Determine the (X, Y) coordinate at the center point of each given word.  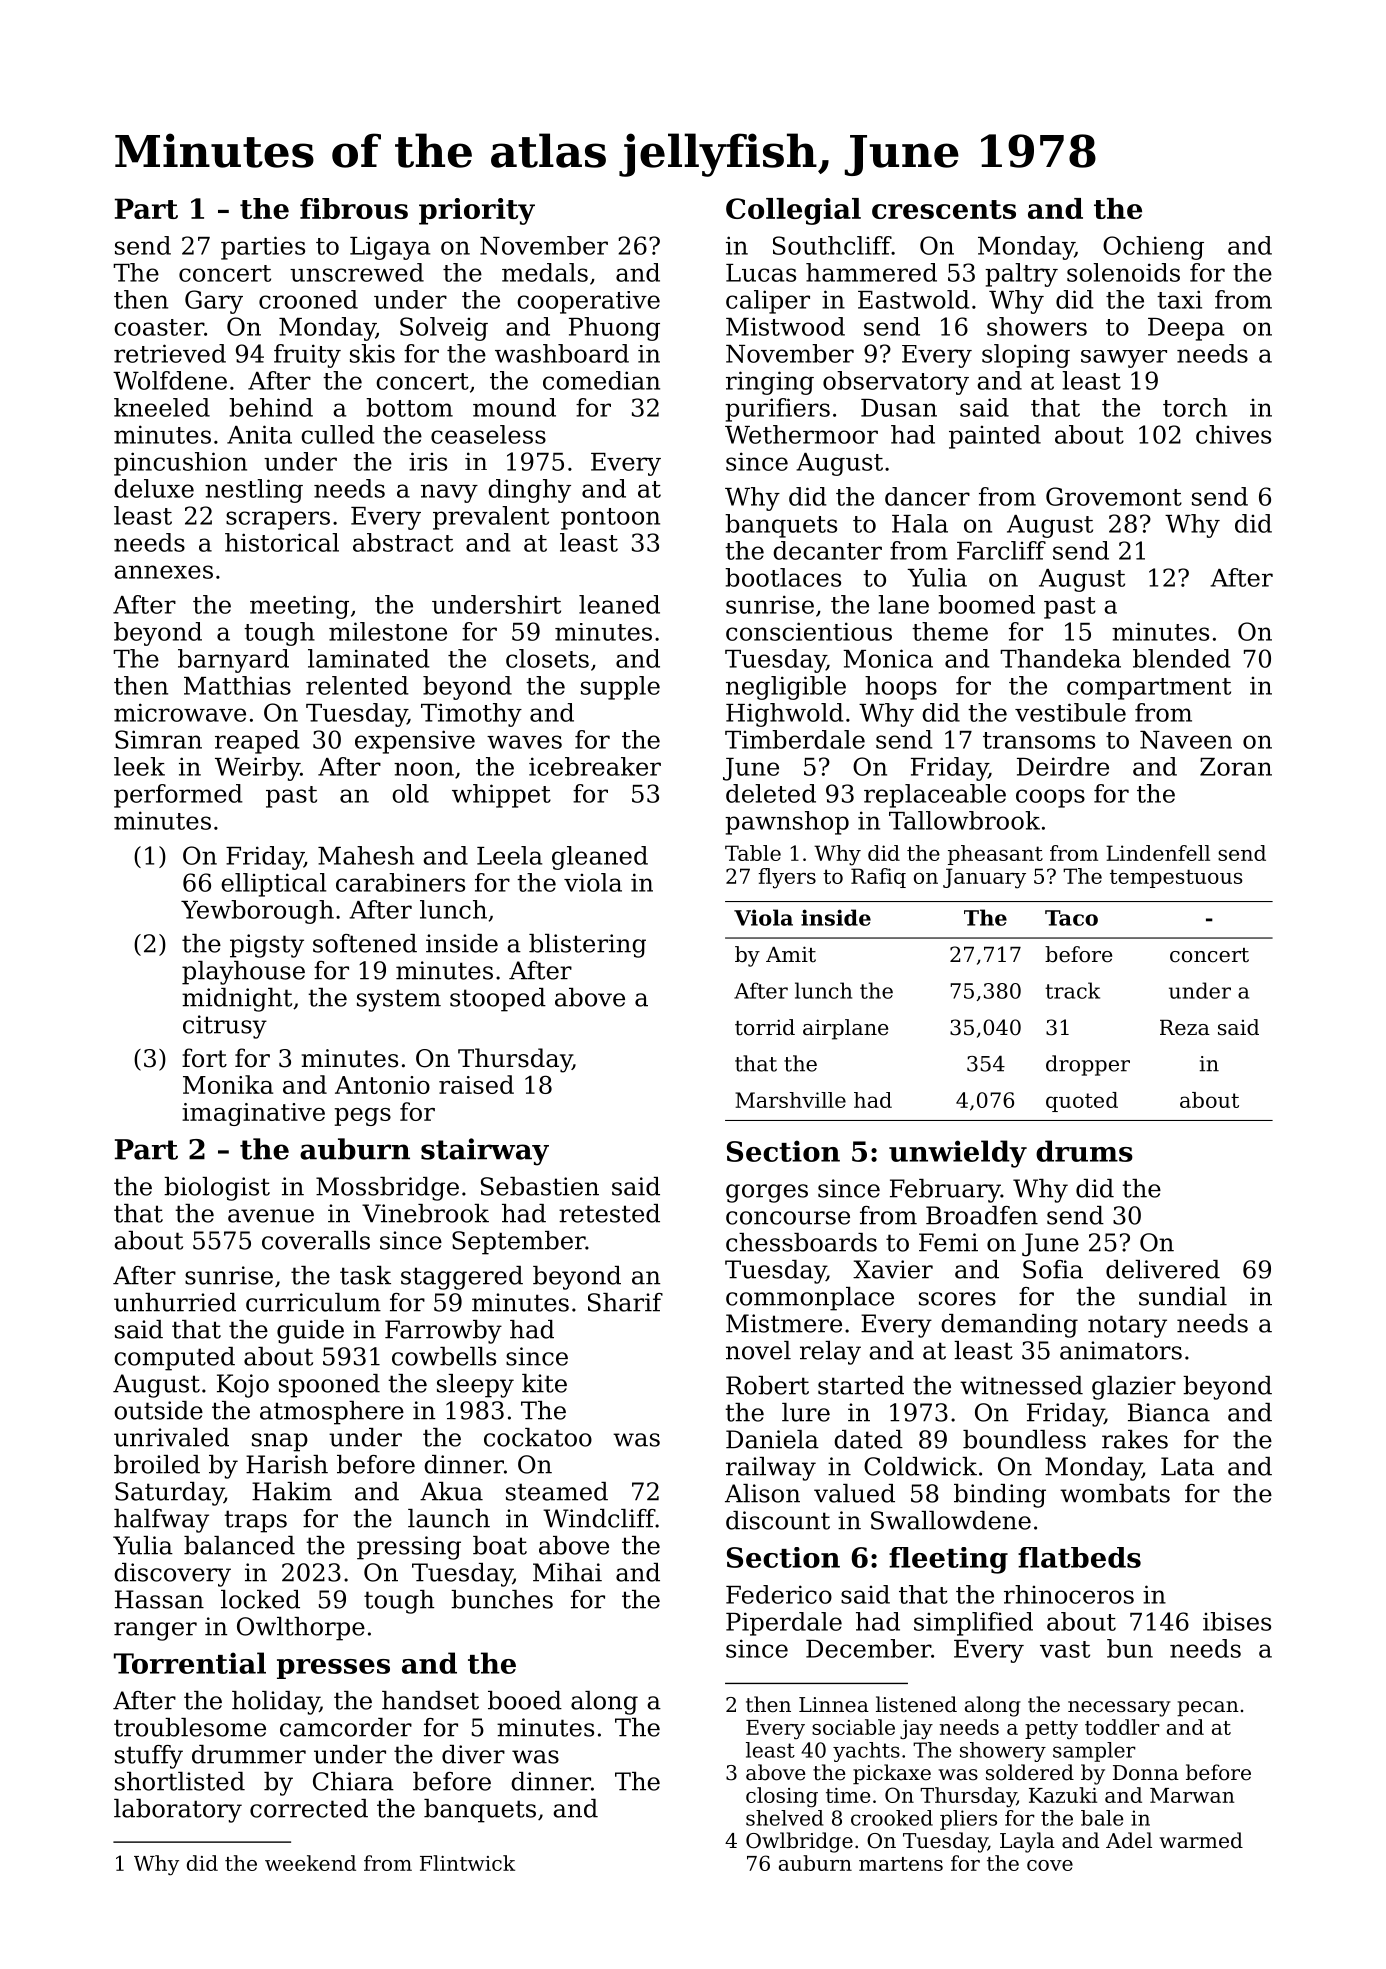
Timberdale (795, 739)
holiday (276, 1703)
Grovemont (1114, 496)
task (365, 1275)
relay (830, 1353)
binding (1000, 1496)
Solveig (444, 329)
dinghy (529, 491)
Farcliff (1001, 550)
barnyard (233, 661)
